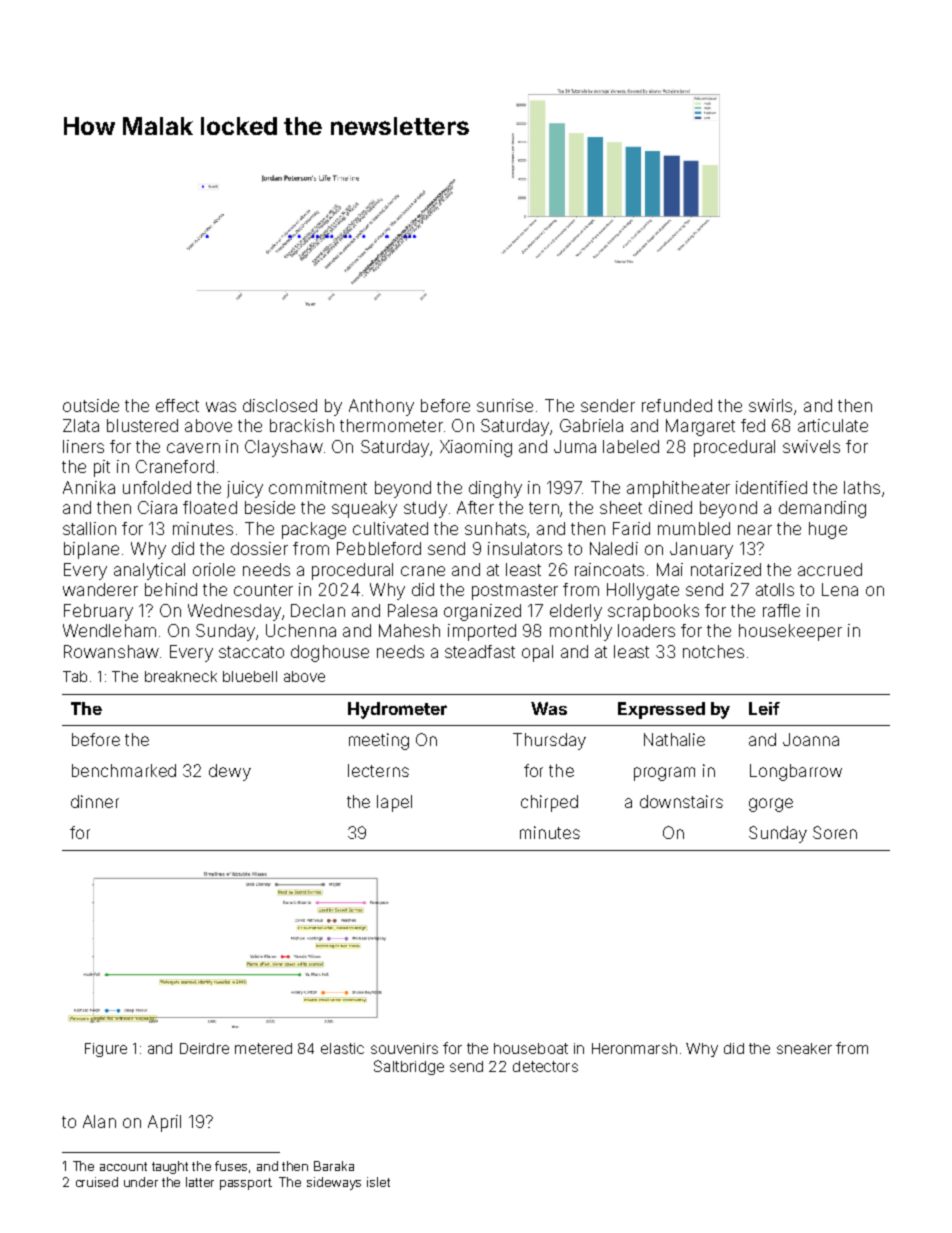  What do you see at coordinates (397, 710) in the image?
I see `Hydrometer` at bounding box center [397, 710].
